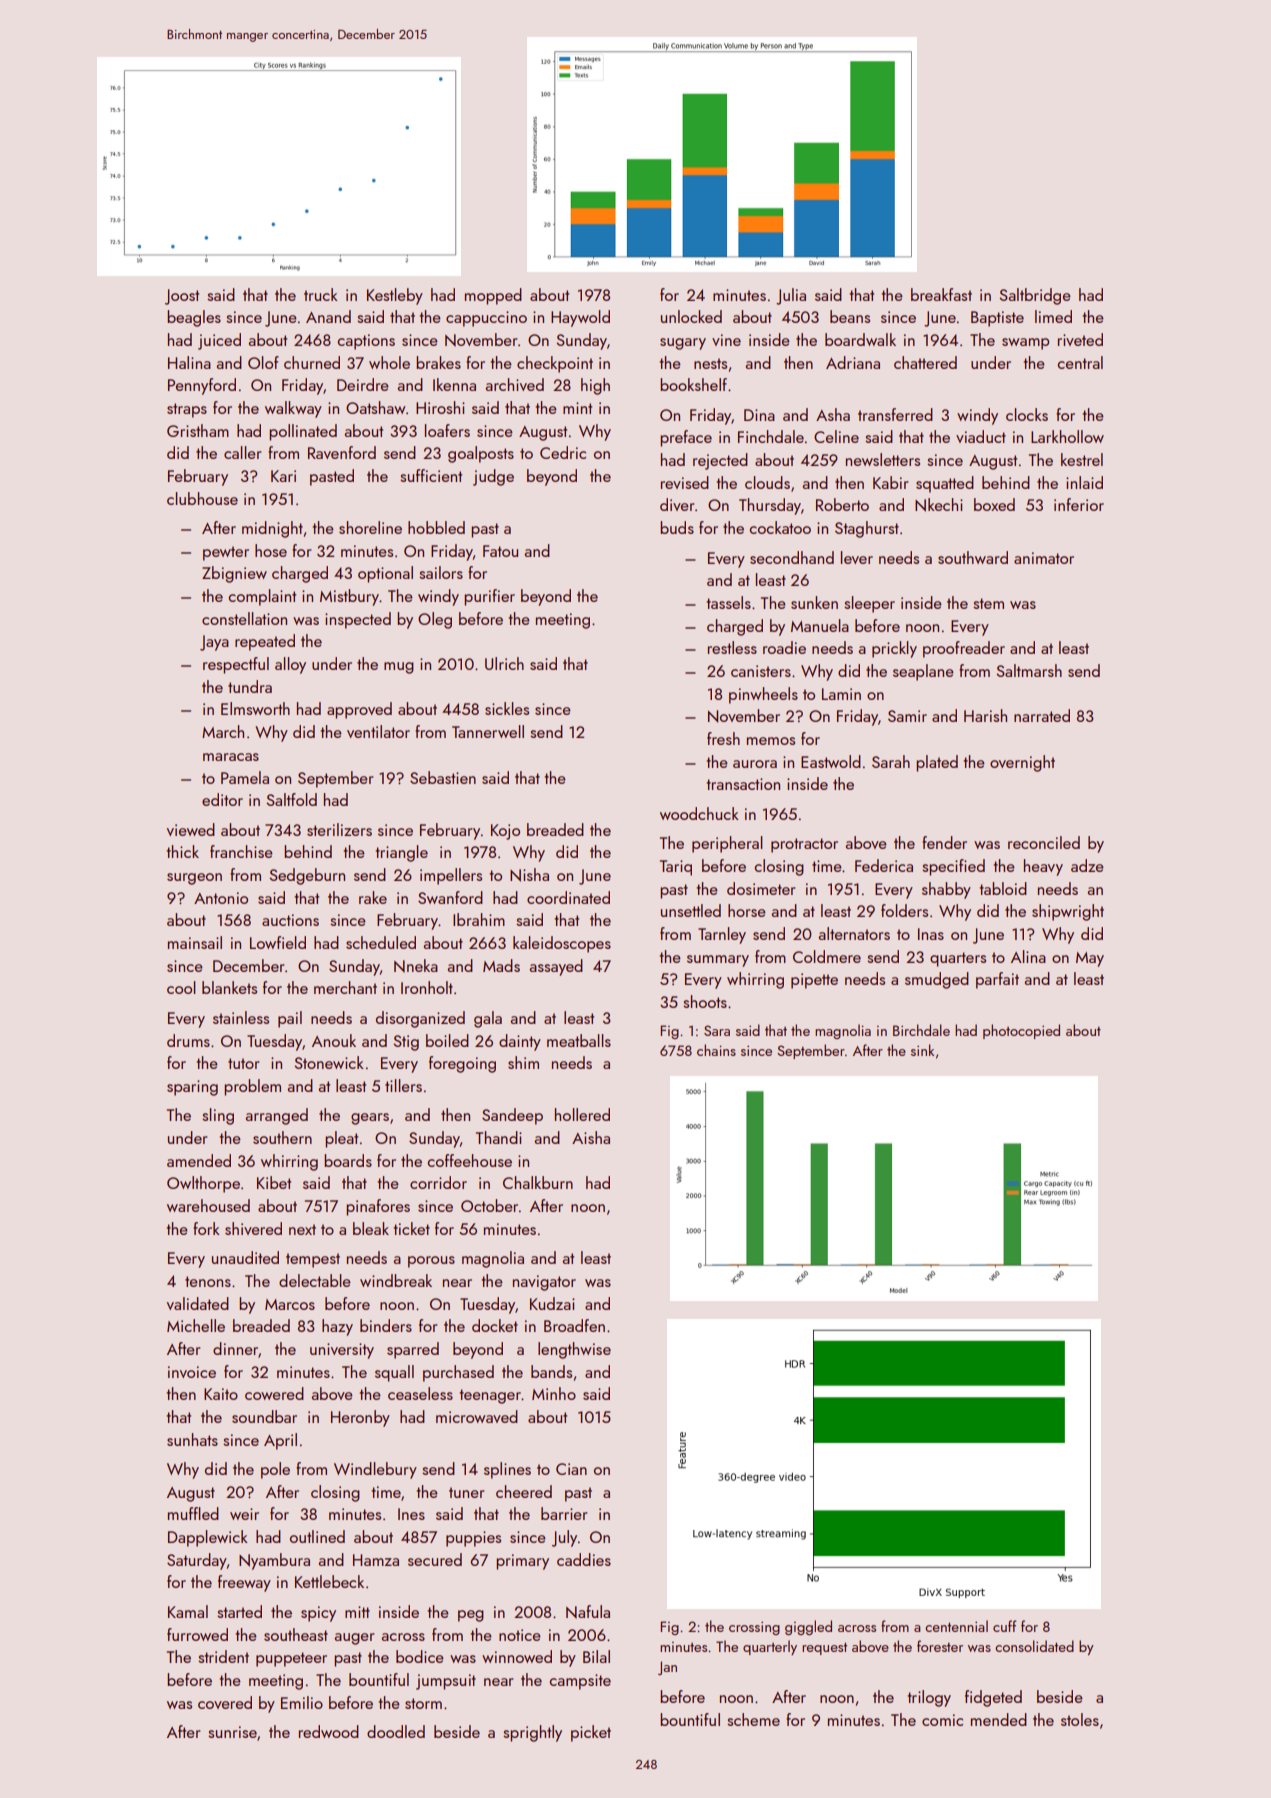 The height and width of the document is (1798, 1271). Describe the element at coordinates (345, 987) in the document. I see `merchant` at that location.
